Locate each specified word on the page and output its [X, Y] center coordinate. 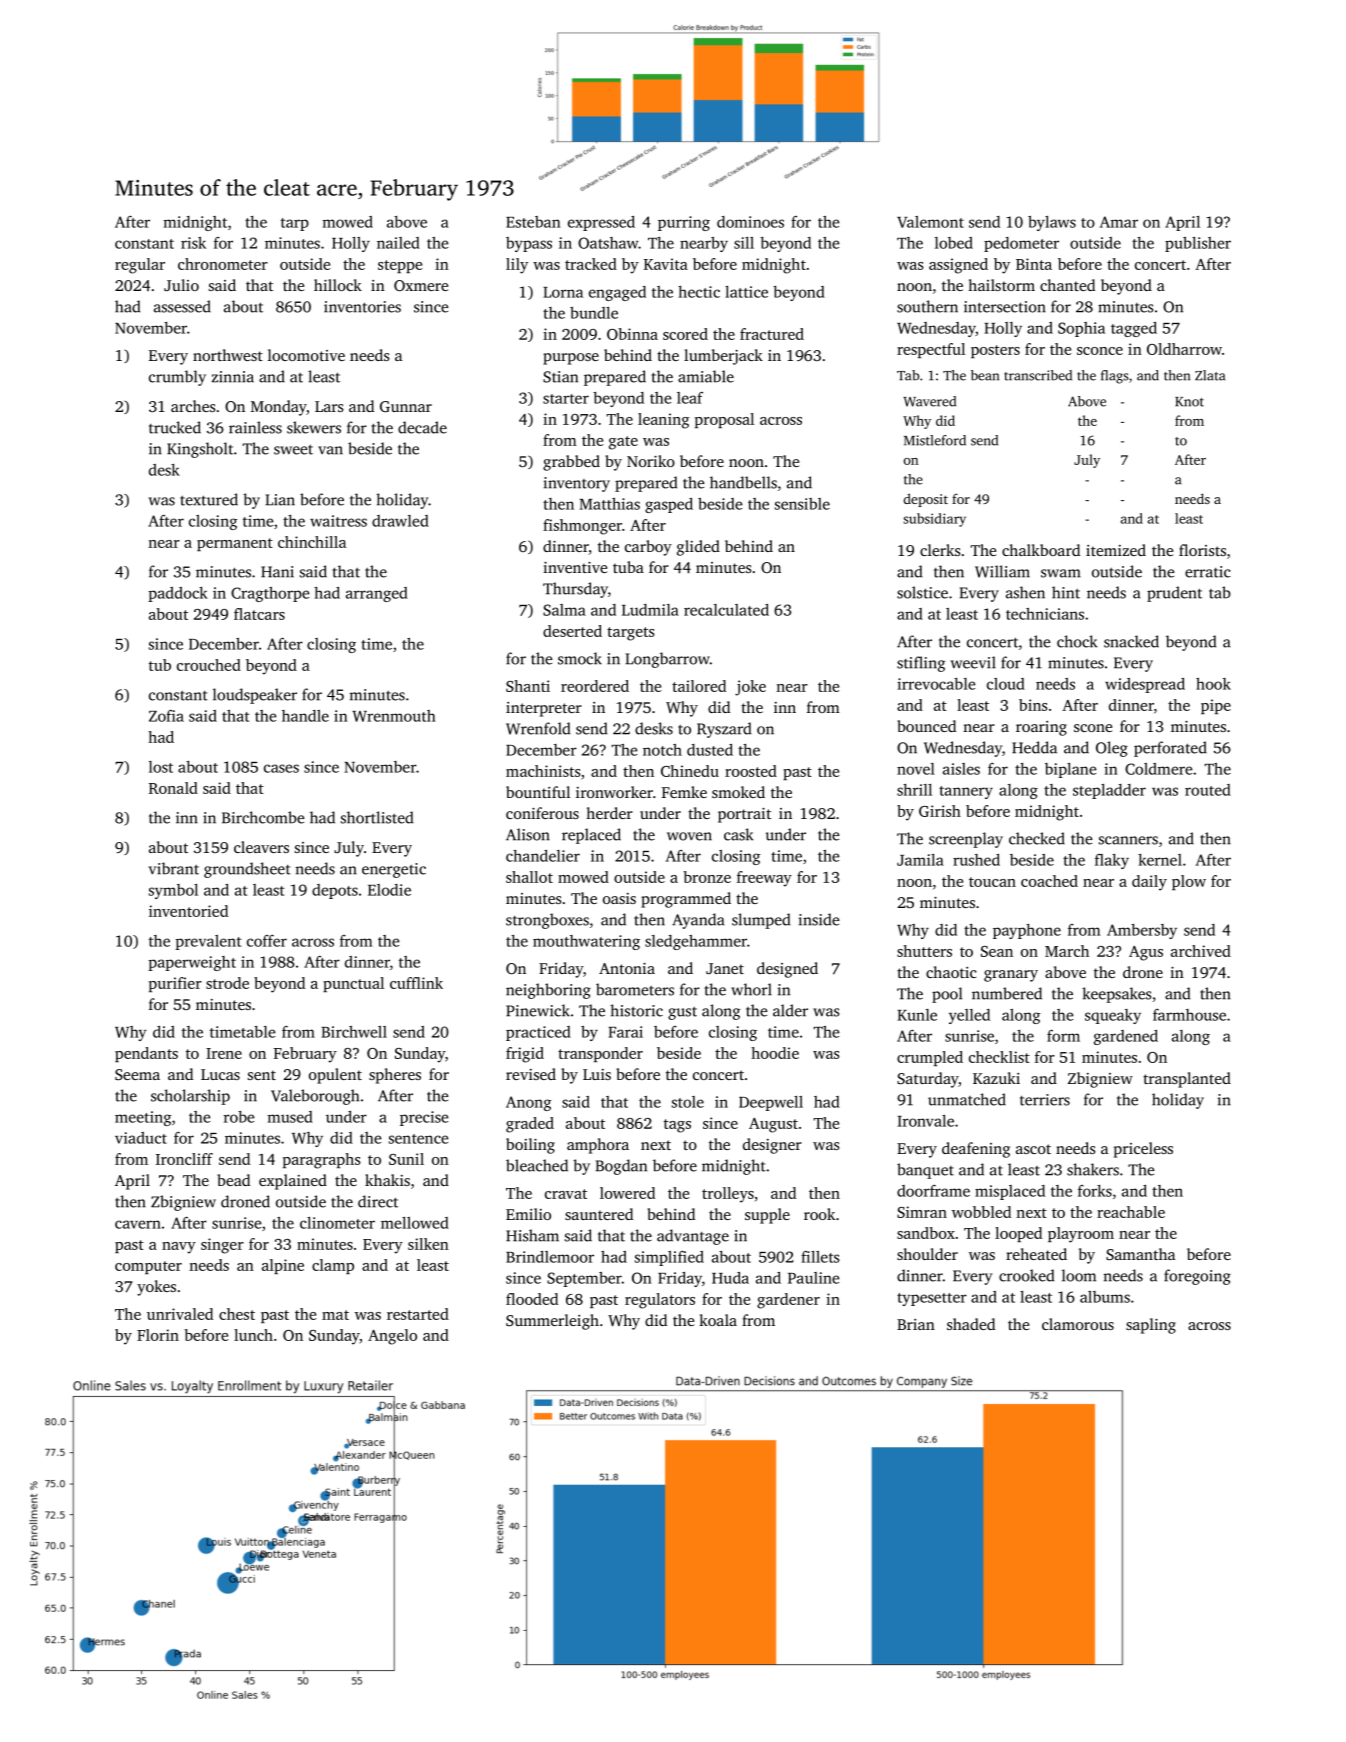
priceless [1143, 1150]
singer [222, 1246]
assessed [182, 306]
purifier [175, 984]
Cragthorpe [270, 594]
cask [738, 834]
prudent [1174, 594]
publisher [1198, 244]
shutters [924, 951]
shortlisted [377, 817]
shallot [529, 877]
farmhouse [1189, 1015]
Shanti [528, 686]
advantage [693, 1237]
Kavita [666, 264]
